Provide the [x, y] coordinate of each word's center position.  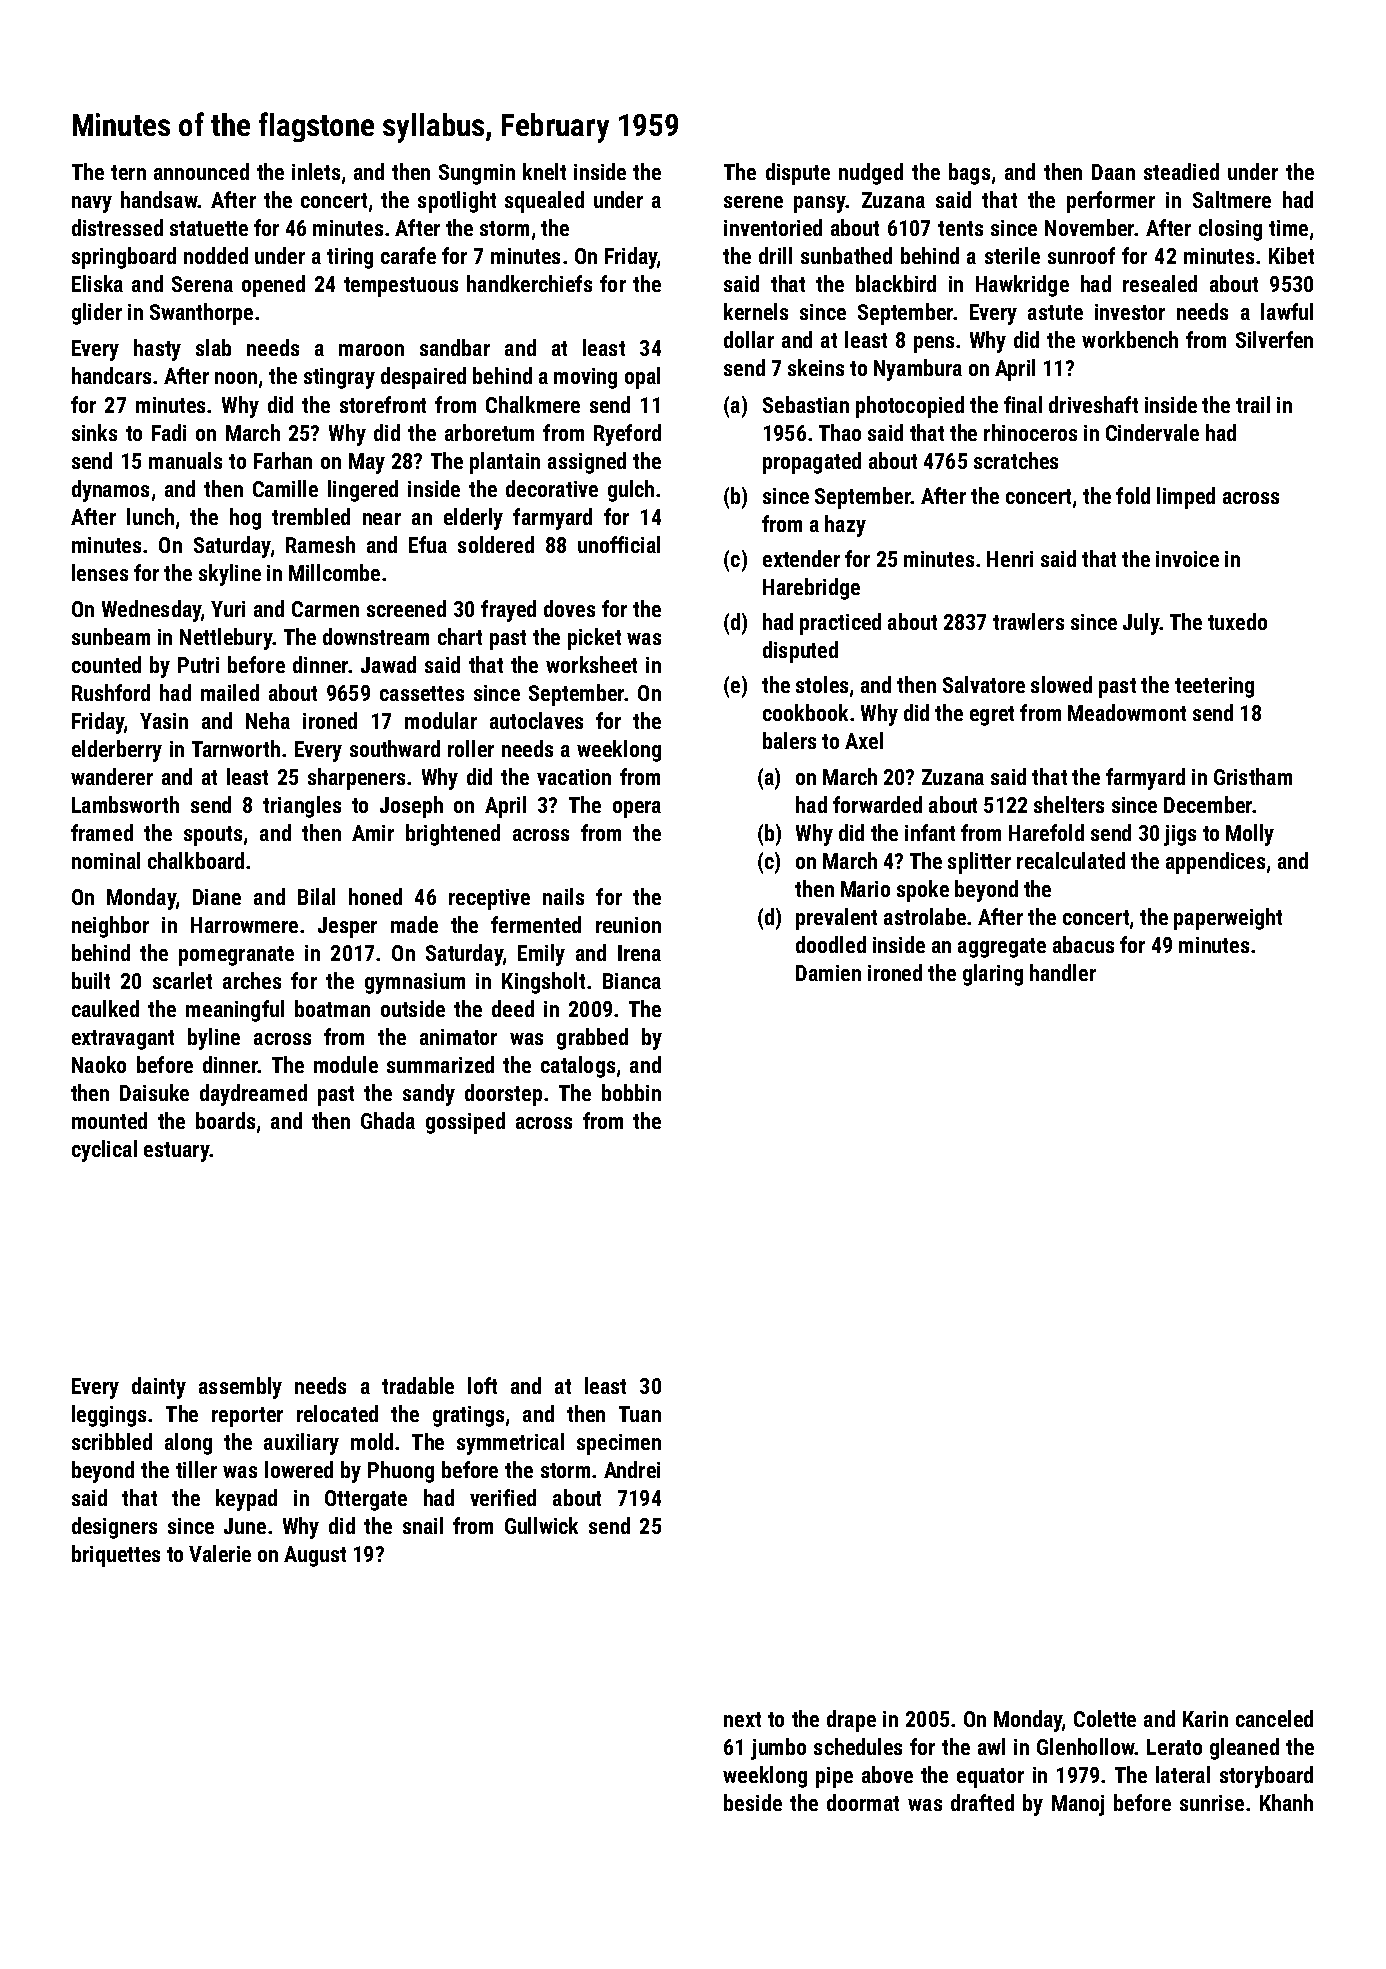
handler [1063, 972]
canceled [1274, 1718]
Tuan [640, 1414]
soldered [496, 544]
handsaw [159, 199]
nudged [871, 174]
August [315, 1556]
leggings [109, 1416]
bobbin [631, 1092]
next [742, 1719]
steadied [1181, 171]
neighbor [110, 927]
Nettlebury [226, 639]
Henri [1010, 559]
